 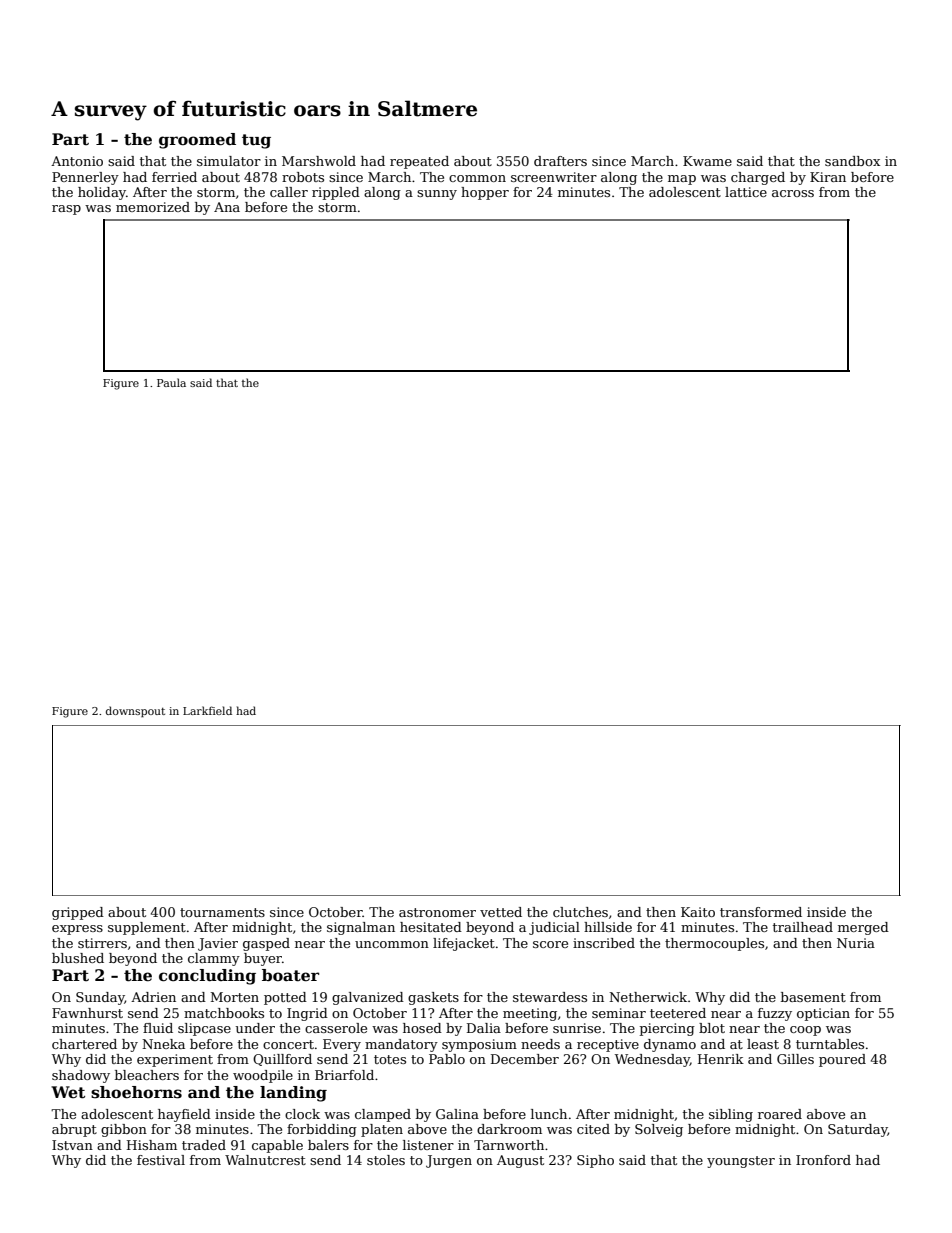 I want to click on gripped, so click(x=78, y=913).
